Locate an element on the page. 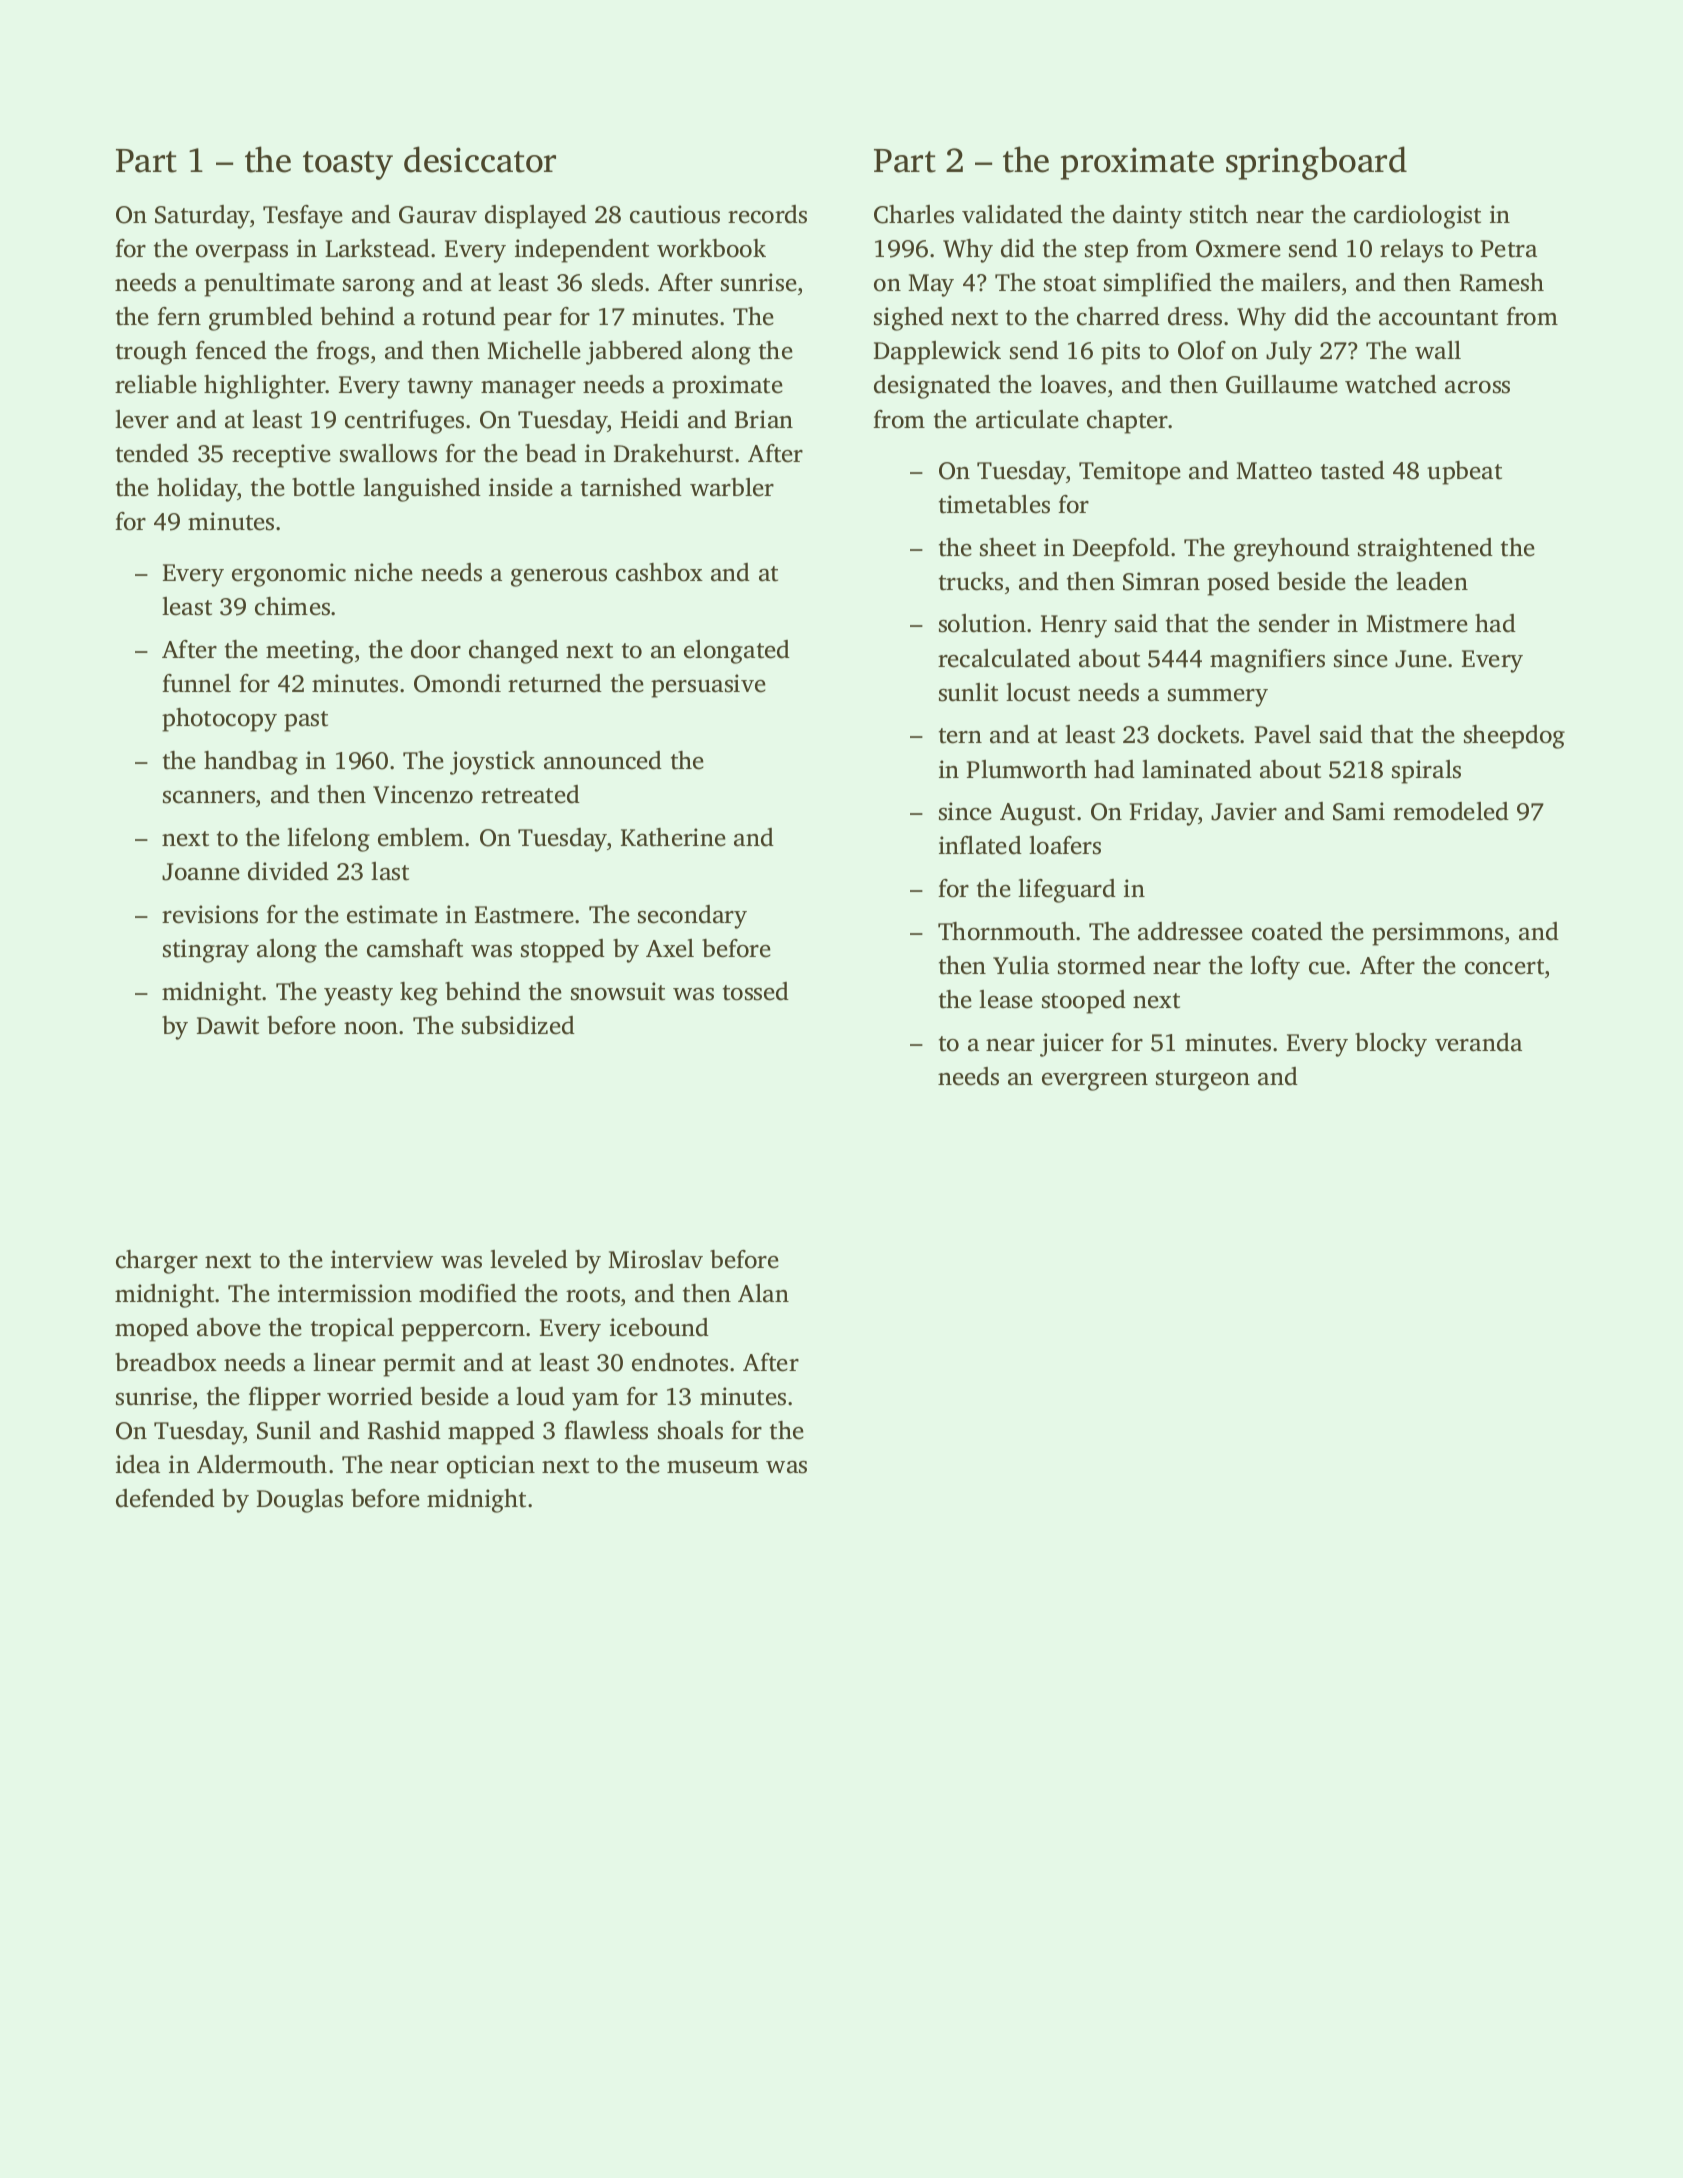 The image size is (1683, 2178). validated is located at coordinates (1012, 214).
